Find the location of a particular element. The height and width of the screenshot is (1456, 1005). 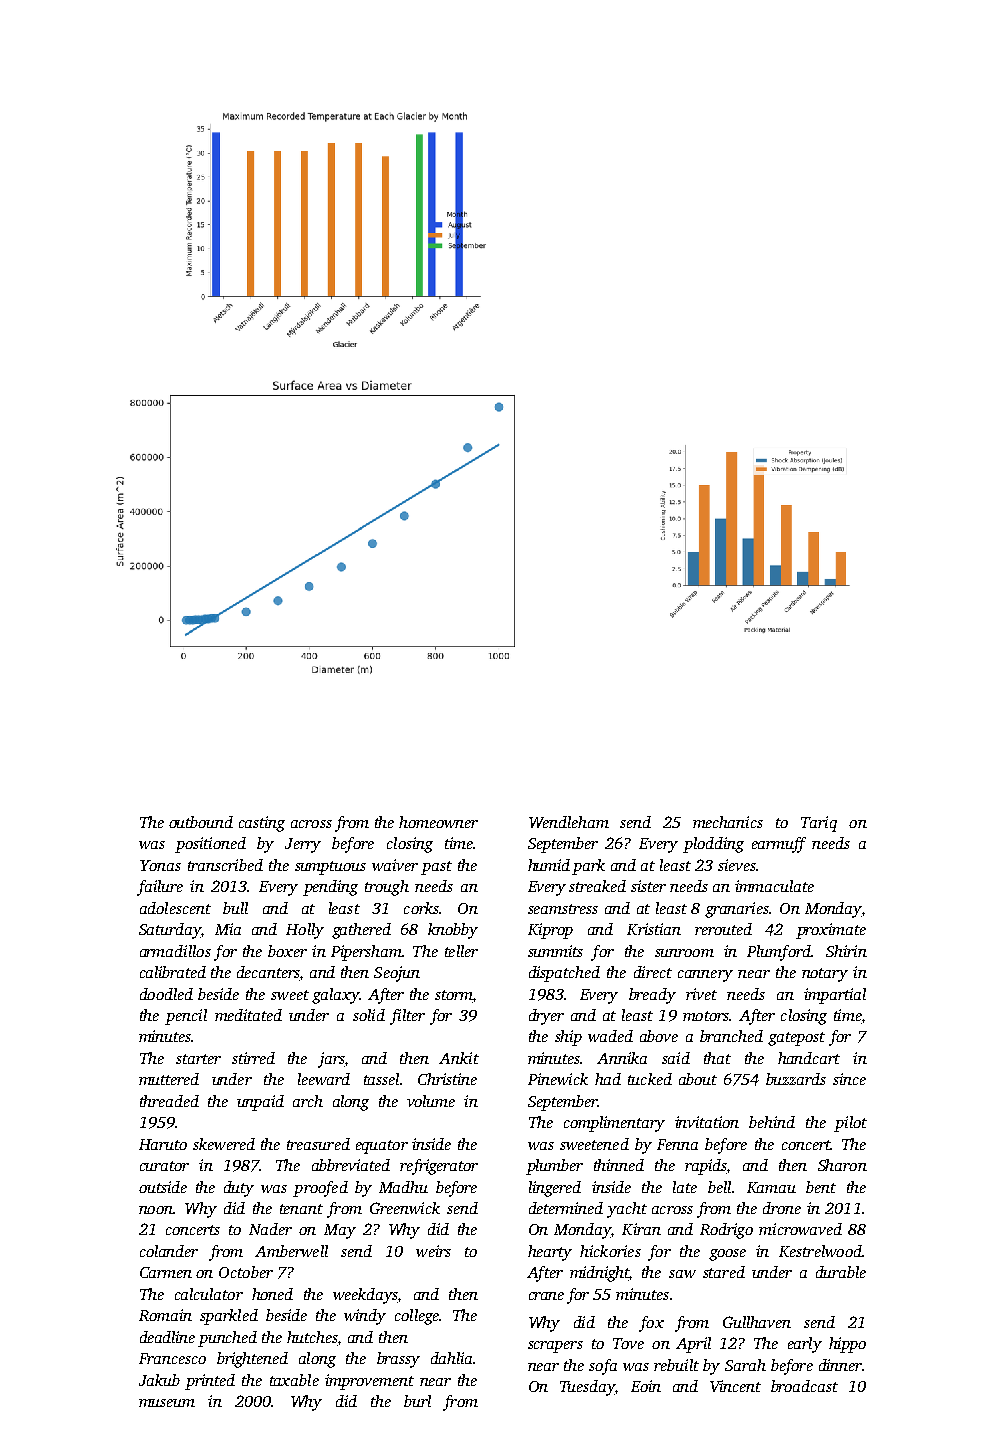

homeowner is located at coordinates (438, 822).
